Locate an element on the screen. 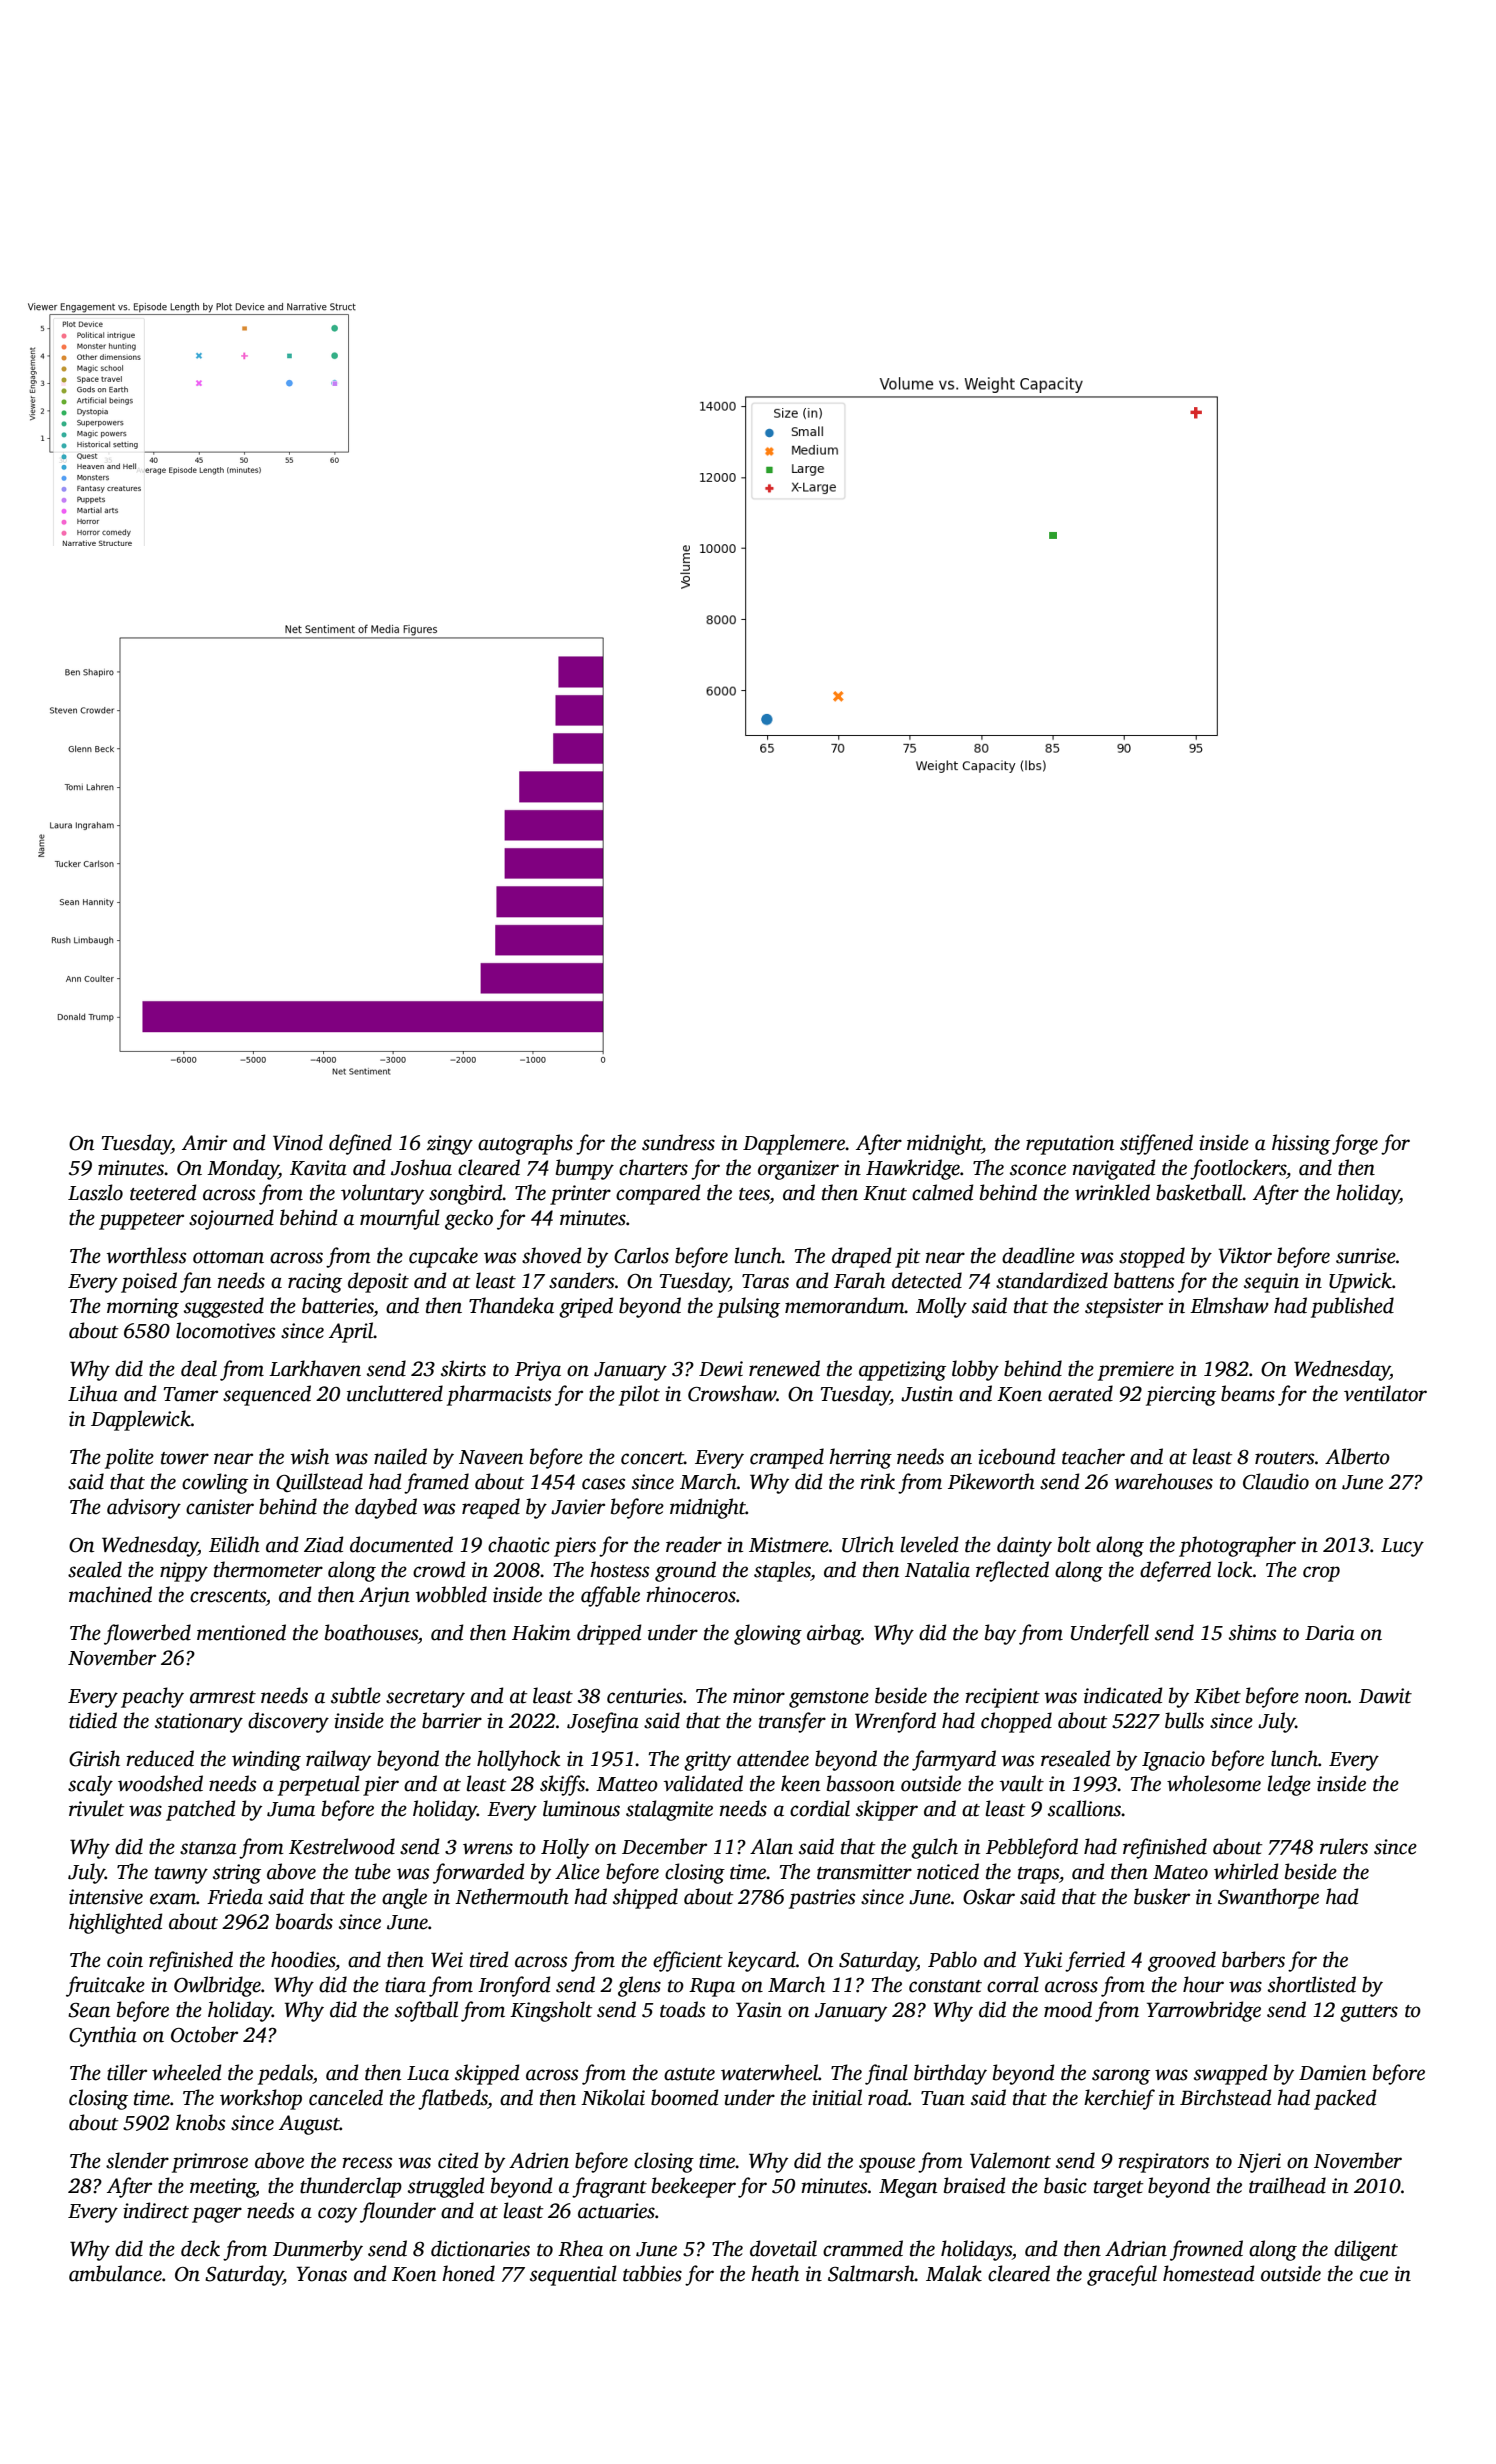 The width and height of the screenshot is (1496, 2464). homestead is located at coordinates (1209, 2273).
